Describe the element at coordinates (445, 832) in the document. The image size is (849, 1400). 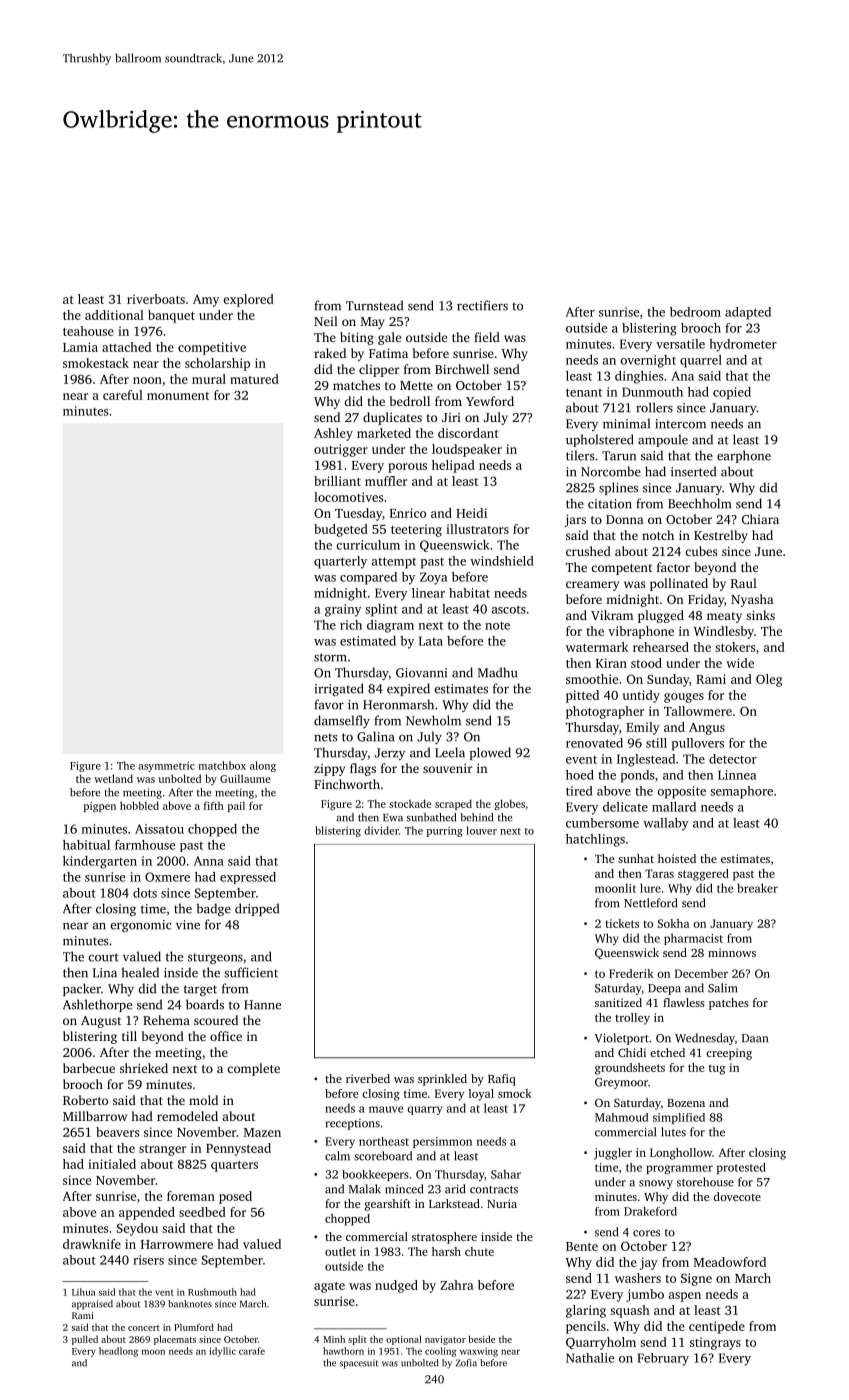
I see `purring` at that location.
